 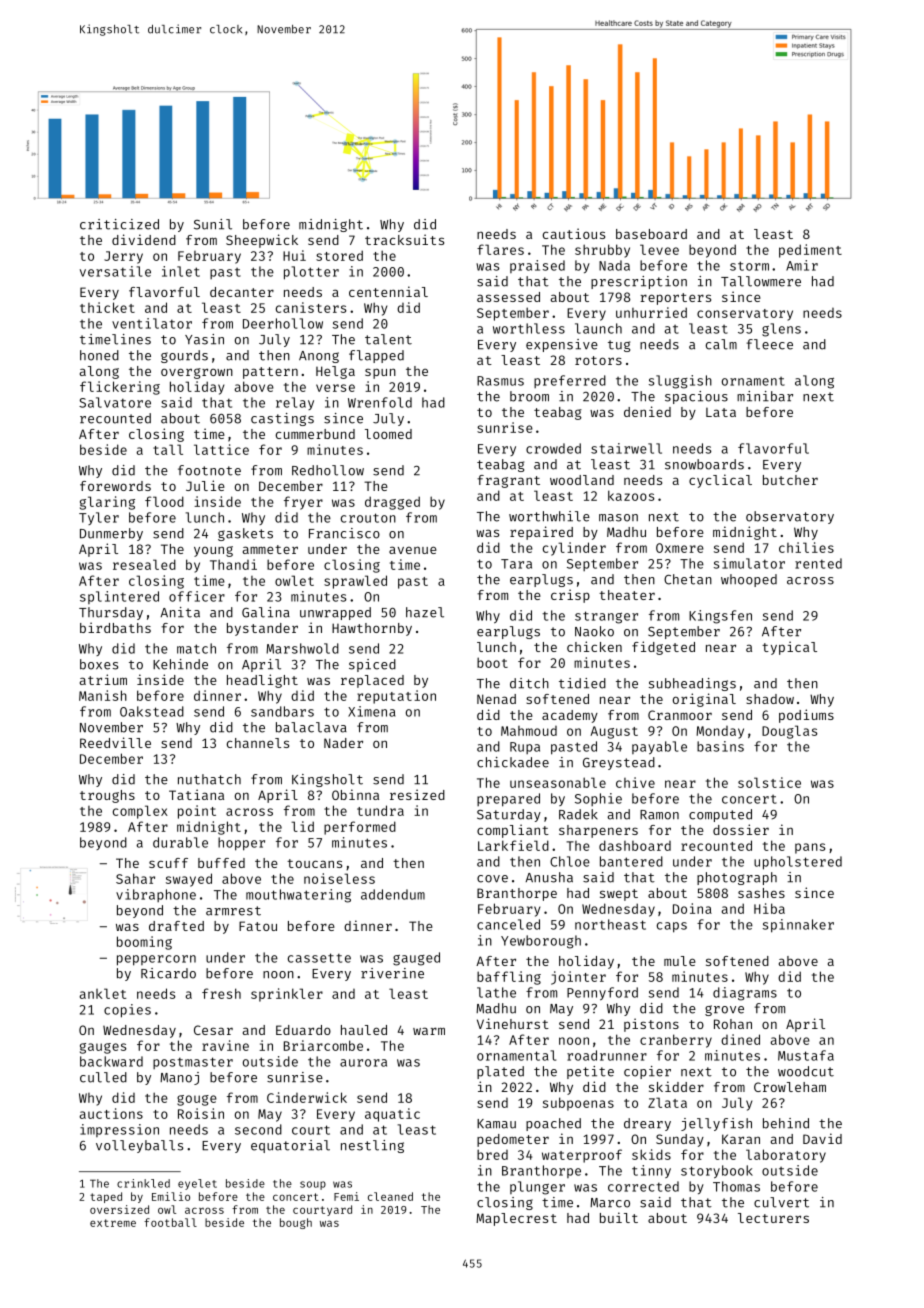 What do you see at coordinates (574, 233) in the document?
I see `cautious` at bounding box center [574, 233].
